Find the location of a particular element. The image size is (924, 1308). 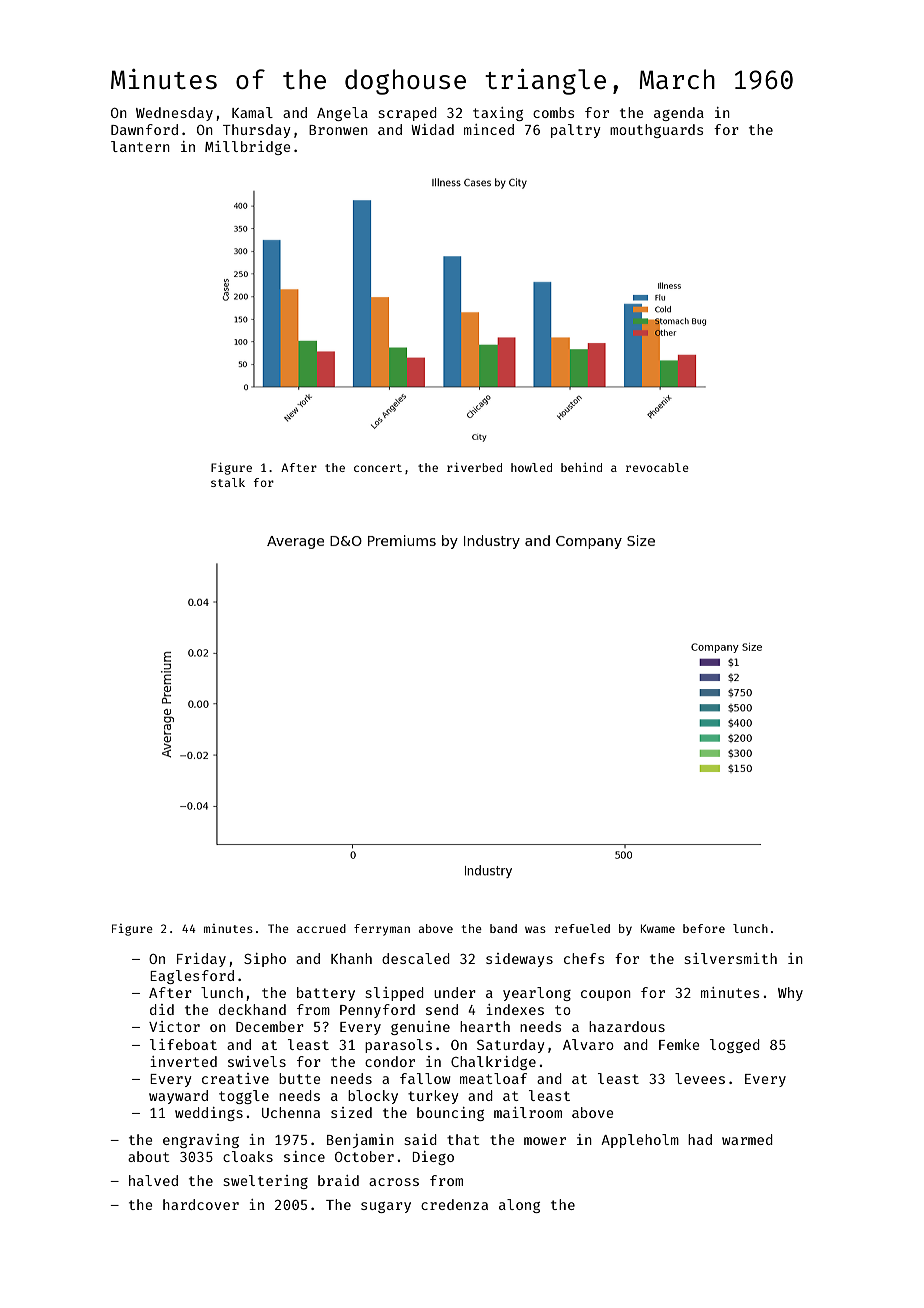

revocable is located at coordinates (657, 467).
